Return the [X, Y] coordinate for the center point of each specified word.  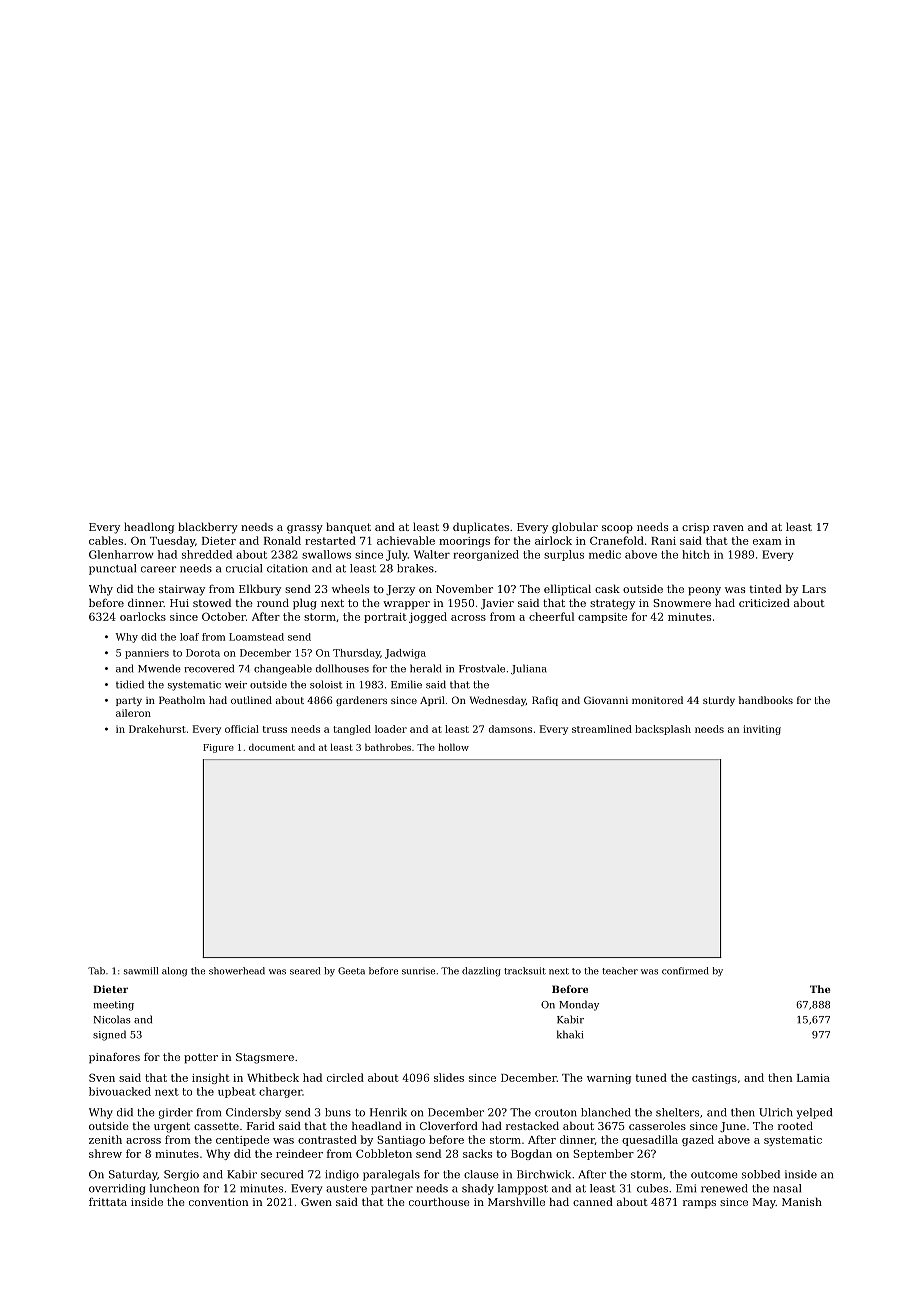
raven [728, 528]
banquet [348, 528]
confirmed [685, 971]
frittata [108, 1202]
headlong [149, 528]
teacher [620, 971]
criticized [764, 602]
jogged [428, 617]
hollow [453, 747]
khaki [570, 1034]
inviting [762, 730]
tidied [130, 684]
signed [109, 1035]
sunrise [418, 971]
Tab [96, 971]
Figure [218, 748]
